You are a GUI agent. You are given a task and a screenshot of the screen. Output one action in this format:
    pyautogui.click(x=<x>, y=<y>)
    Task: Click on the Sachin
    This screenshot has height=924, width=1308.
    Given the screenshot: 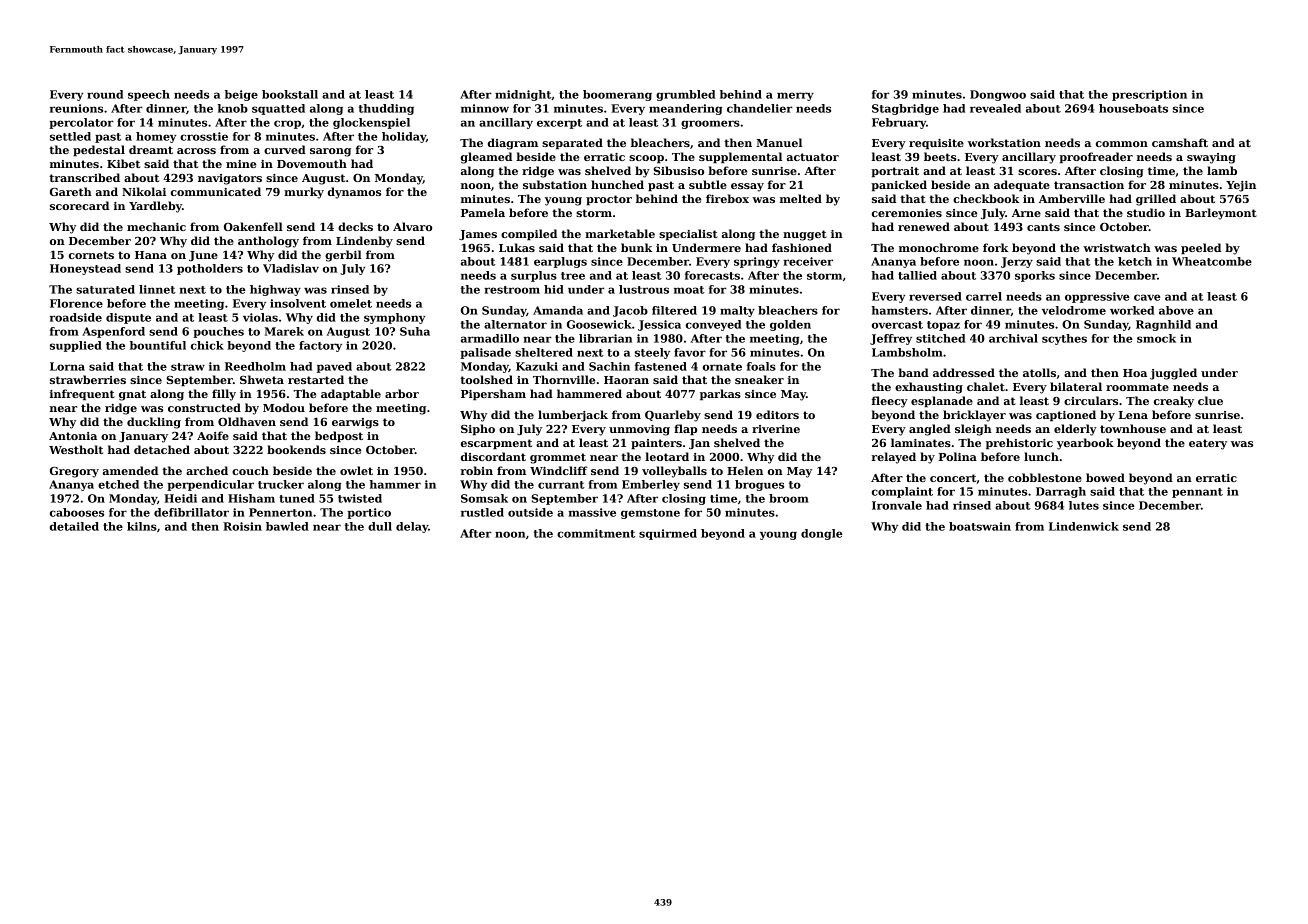 What is the action you would take?
    pyautogui.click(x=609, y=366)
